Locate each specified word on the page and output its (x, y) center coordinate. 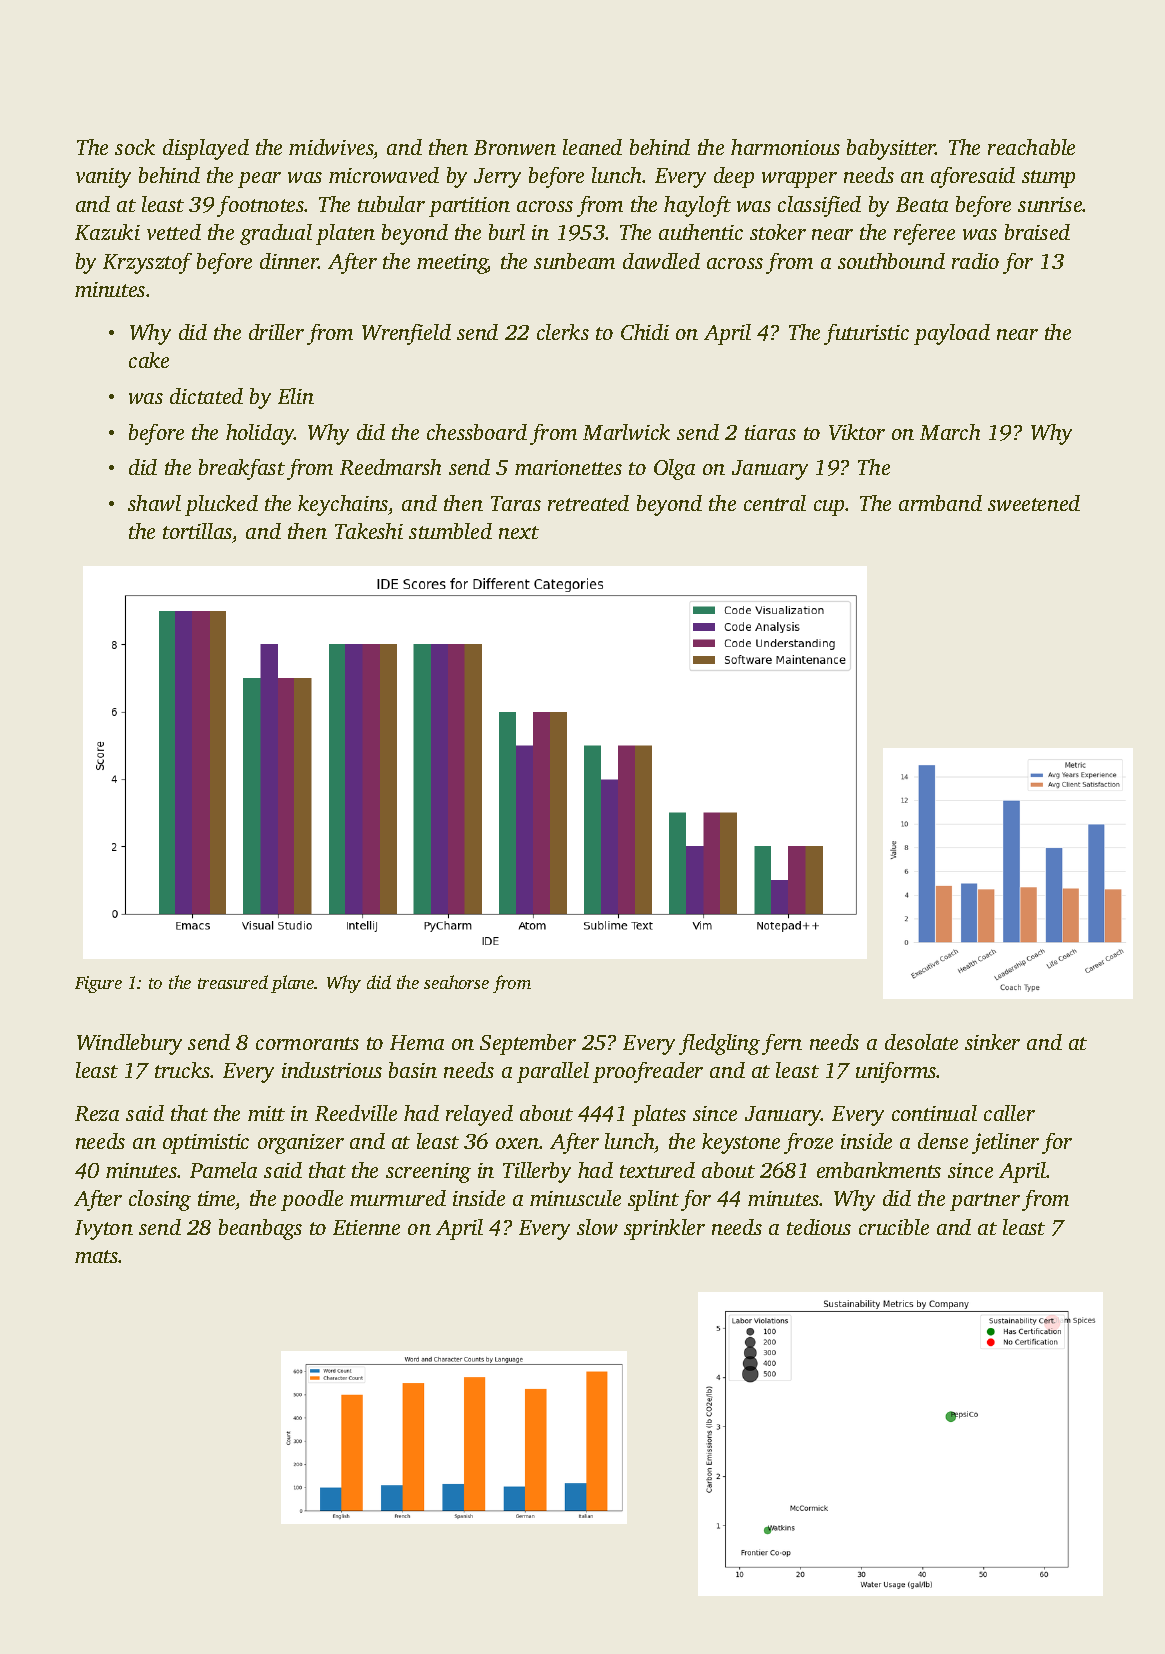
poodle (312, 1200)
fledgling (719, 1044)
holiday (260, 434)
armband (940, 503)
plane (293, 984)
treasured (233, 982)
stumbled (450, 531)
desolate (921, 1042)
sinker (992, 1042)
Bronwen (515, 147)
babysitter (891, 149)
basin (413, 1070)
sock (135, 147)
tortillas (197, 531)
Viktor (857, 432)
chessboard (477, 432)
